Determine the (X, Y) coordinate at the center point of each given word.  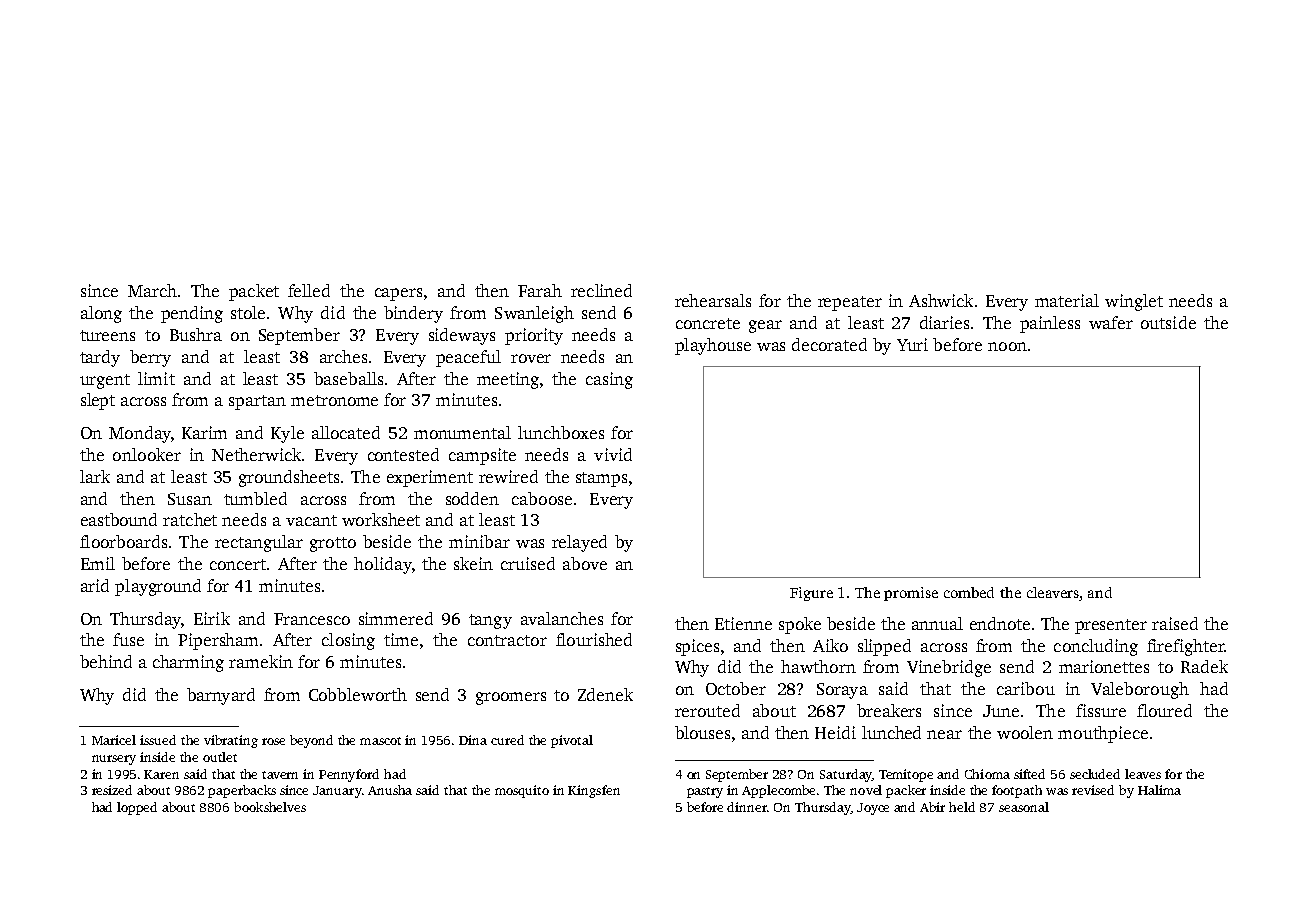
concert (238, 564)
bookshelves (270, 807)
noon (1007, 346)
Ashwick (941, 300)
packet (254, 292)
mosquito (522, 791)
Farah (540, 290)
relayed (579, 543)
